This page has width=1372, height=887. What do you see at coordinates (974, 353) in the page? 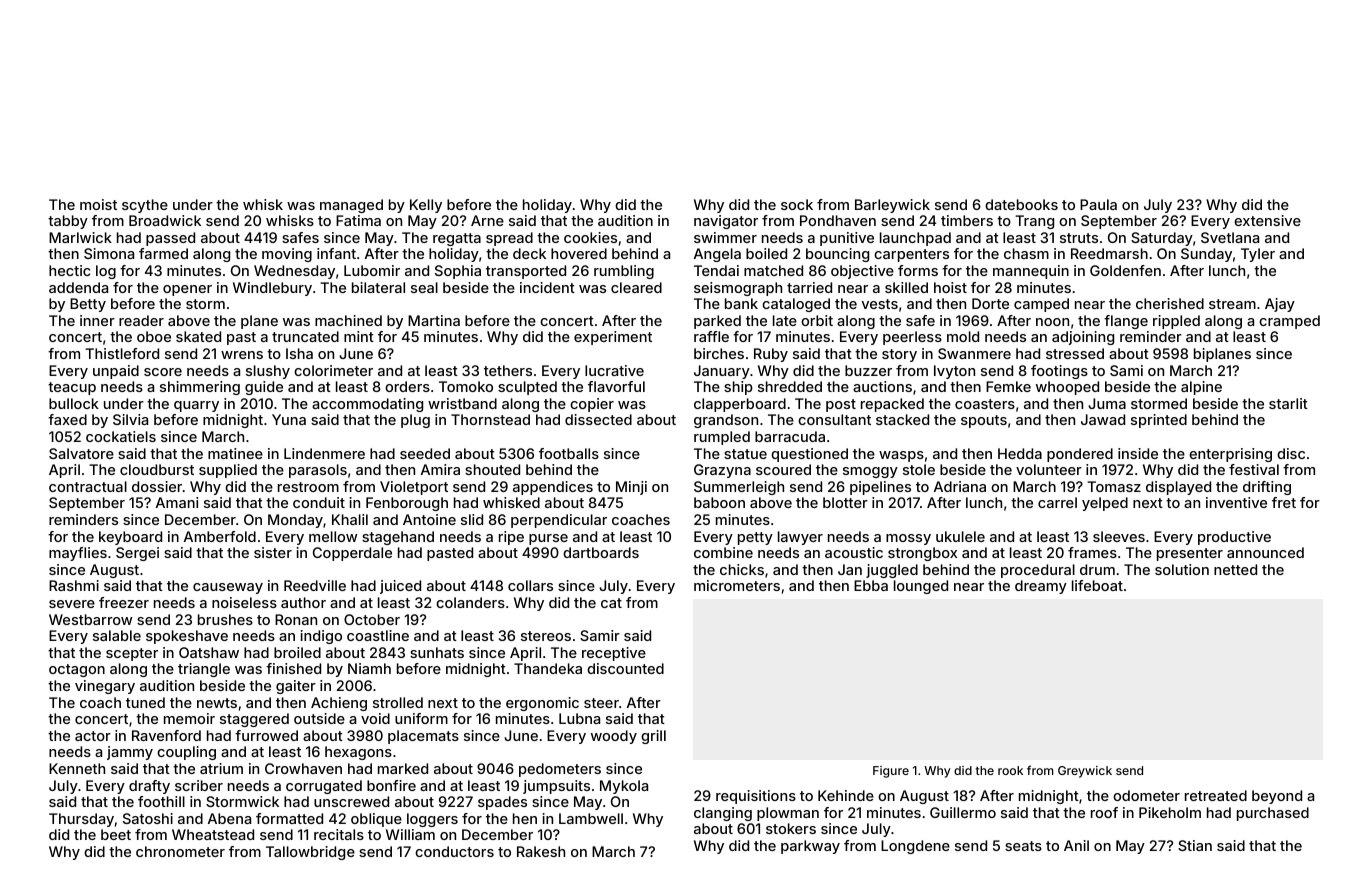
I see `Swanmere` at bounding box center [974, 353].
